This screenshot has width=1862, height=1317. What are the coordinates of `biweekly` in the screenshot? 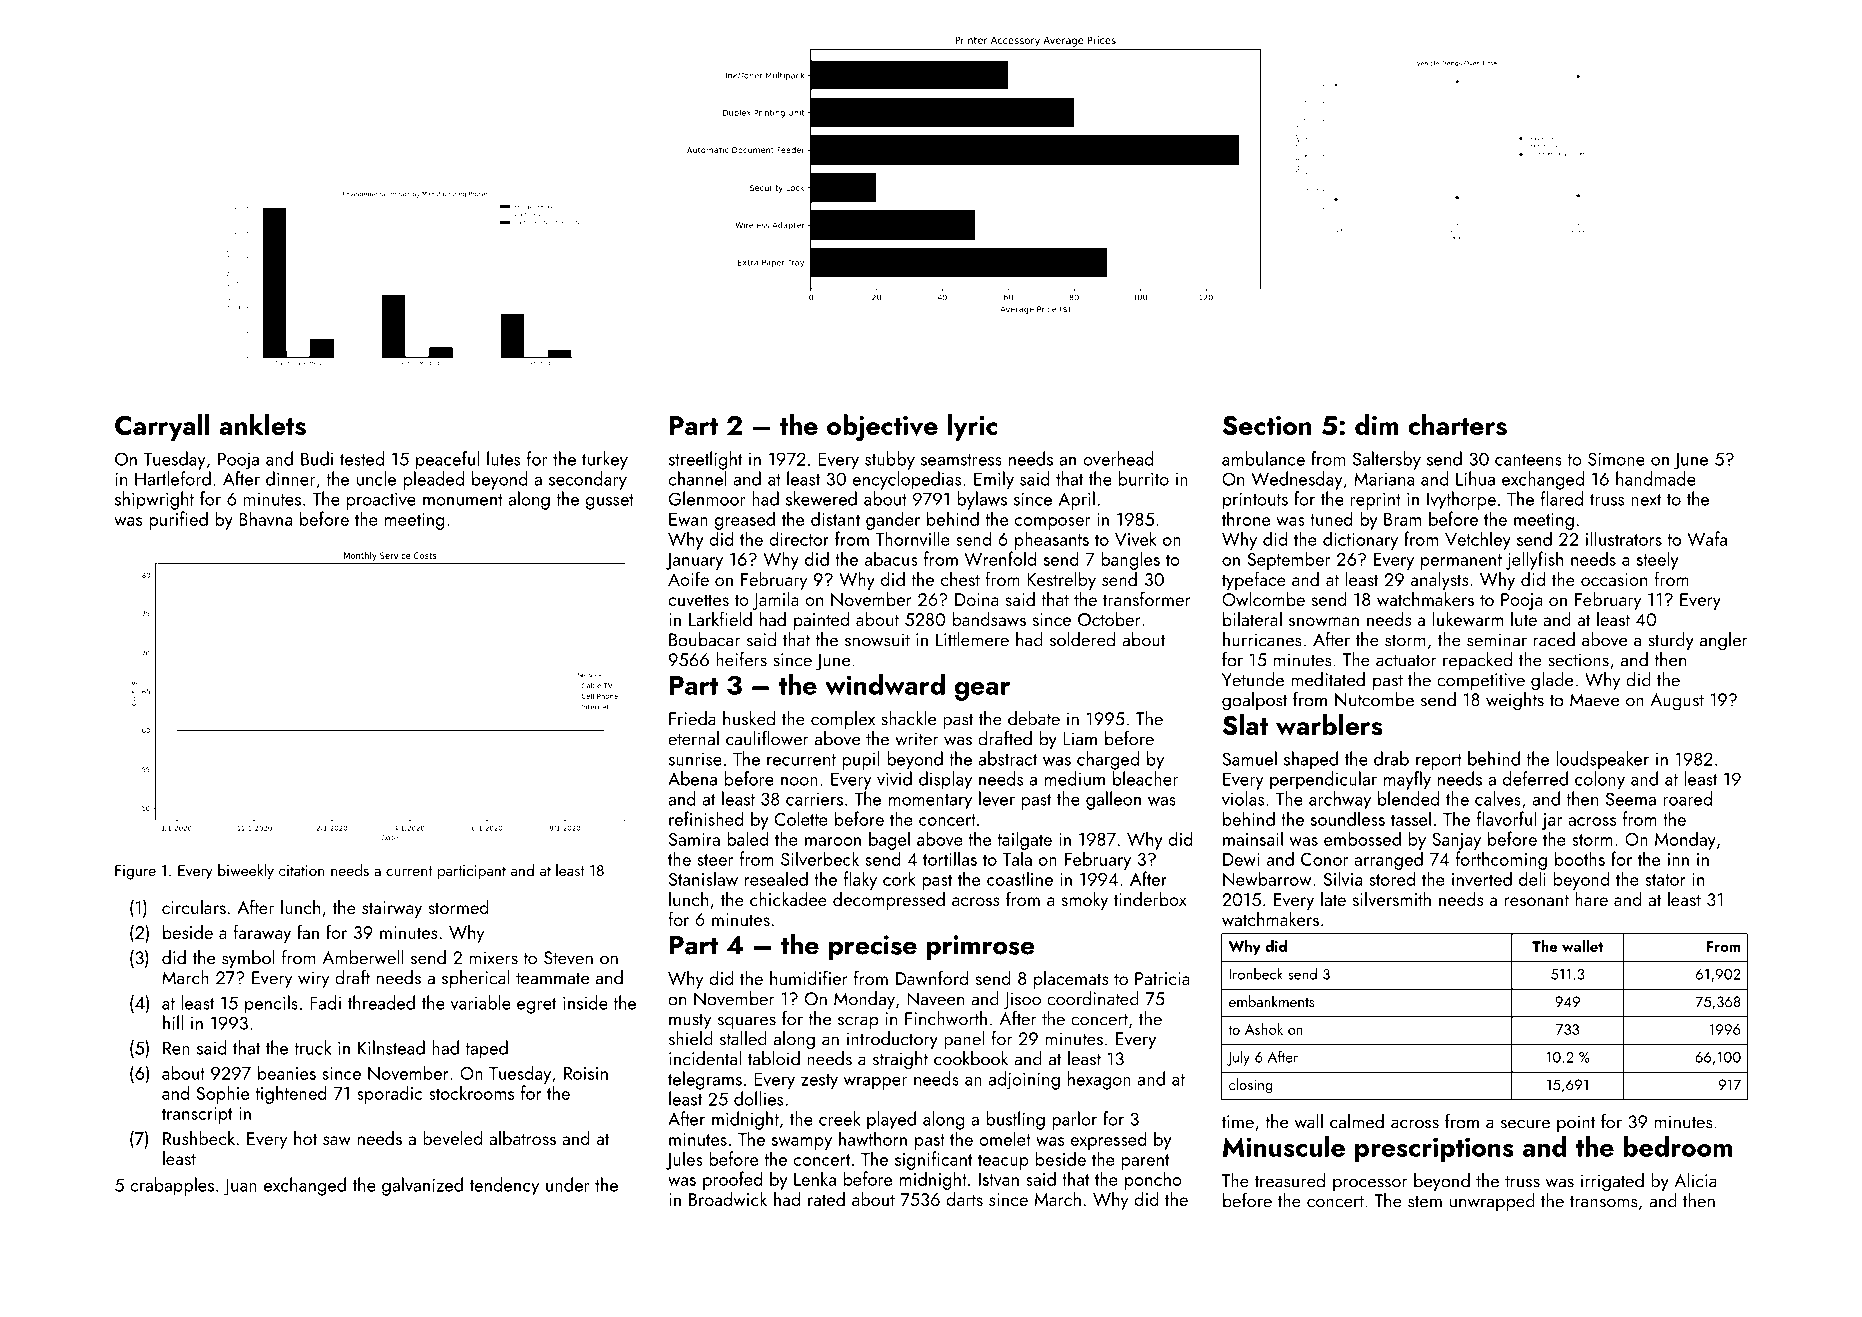 It's located at (246, 872).
